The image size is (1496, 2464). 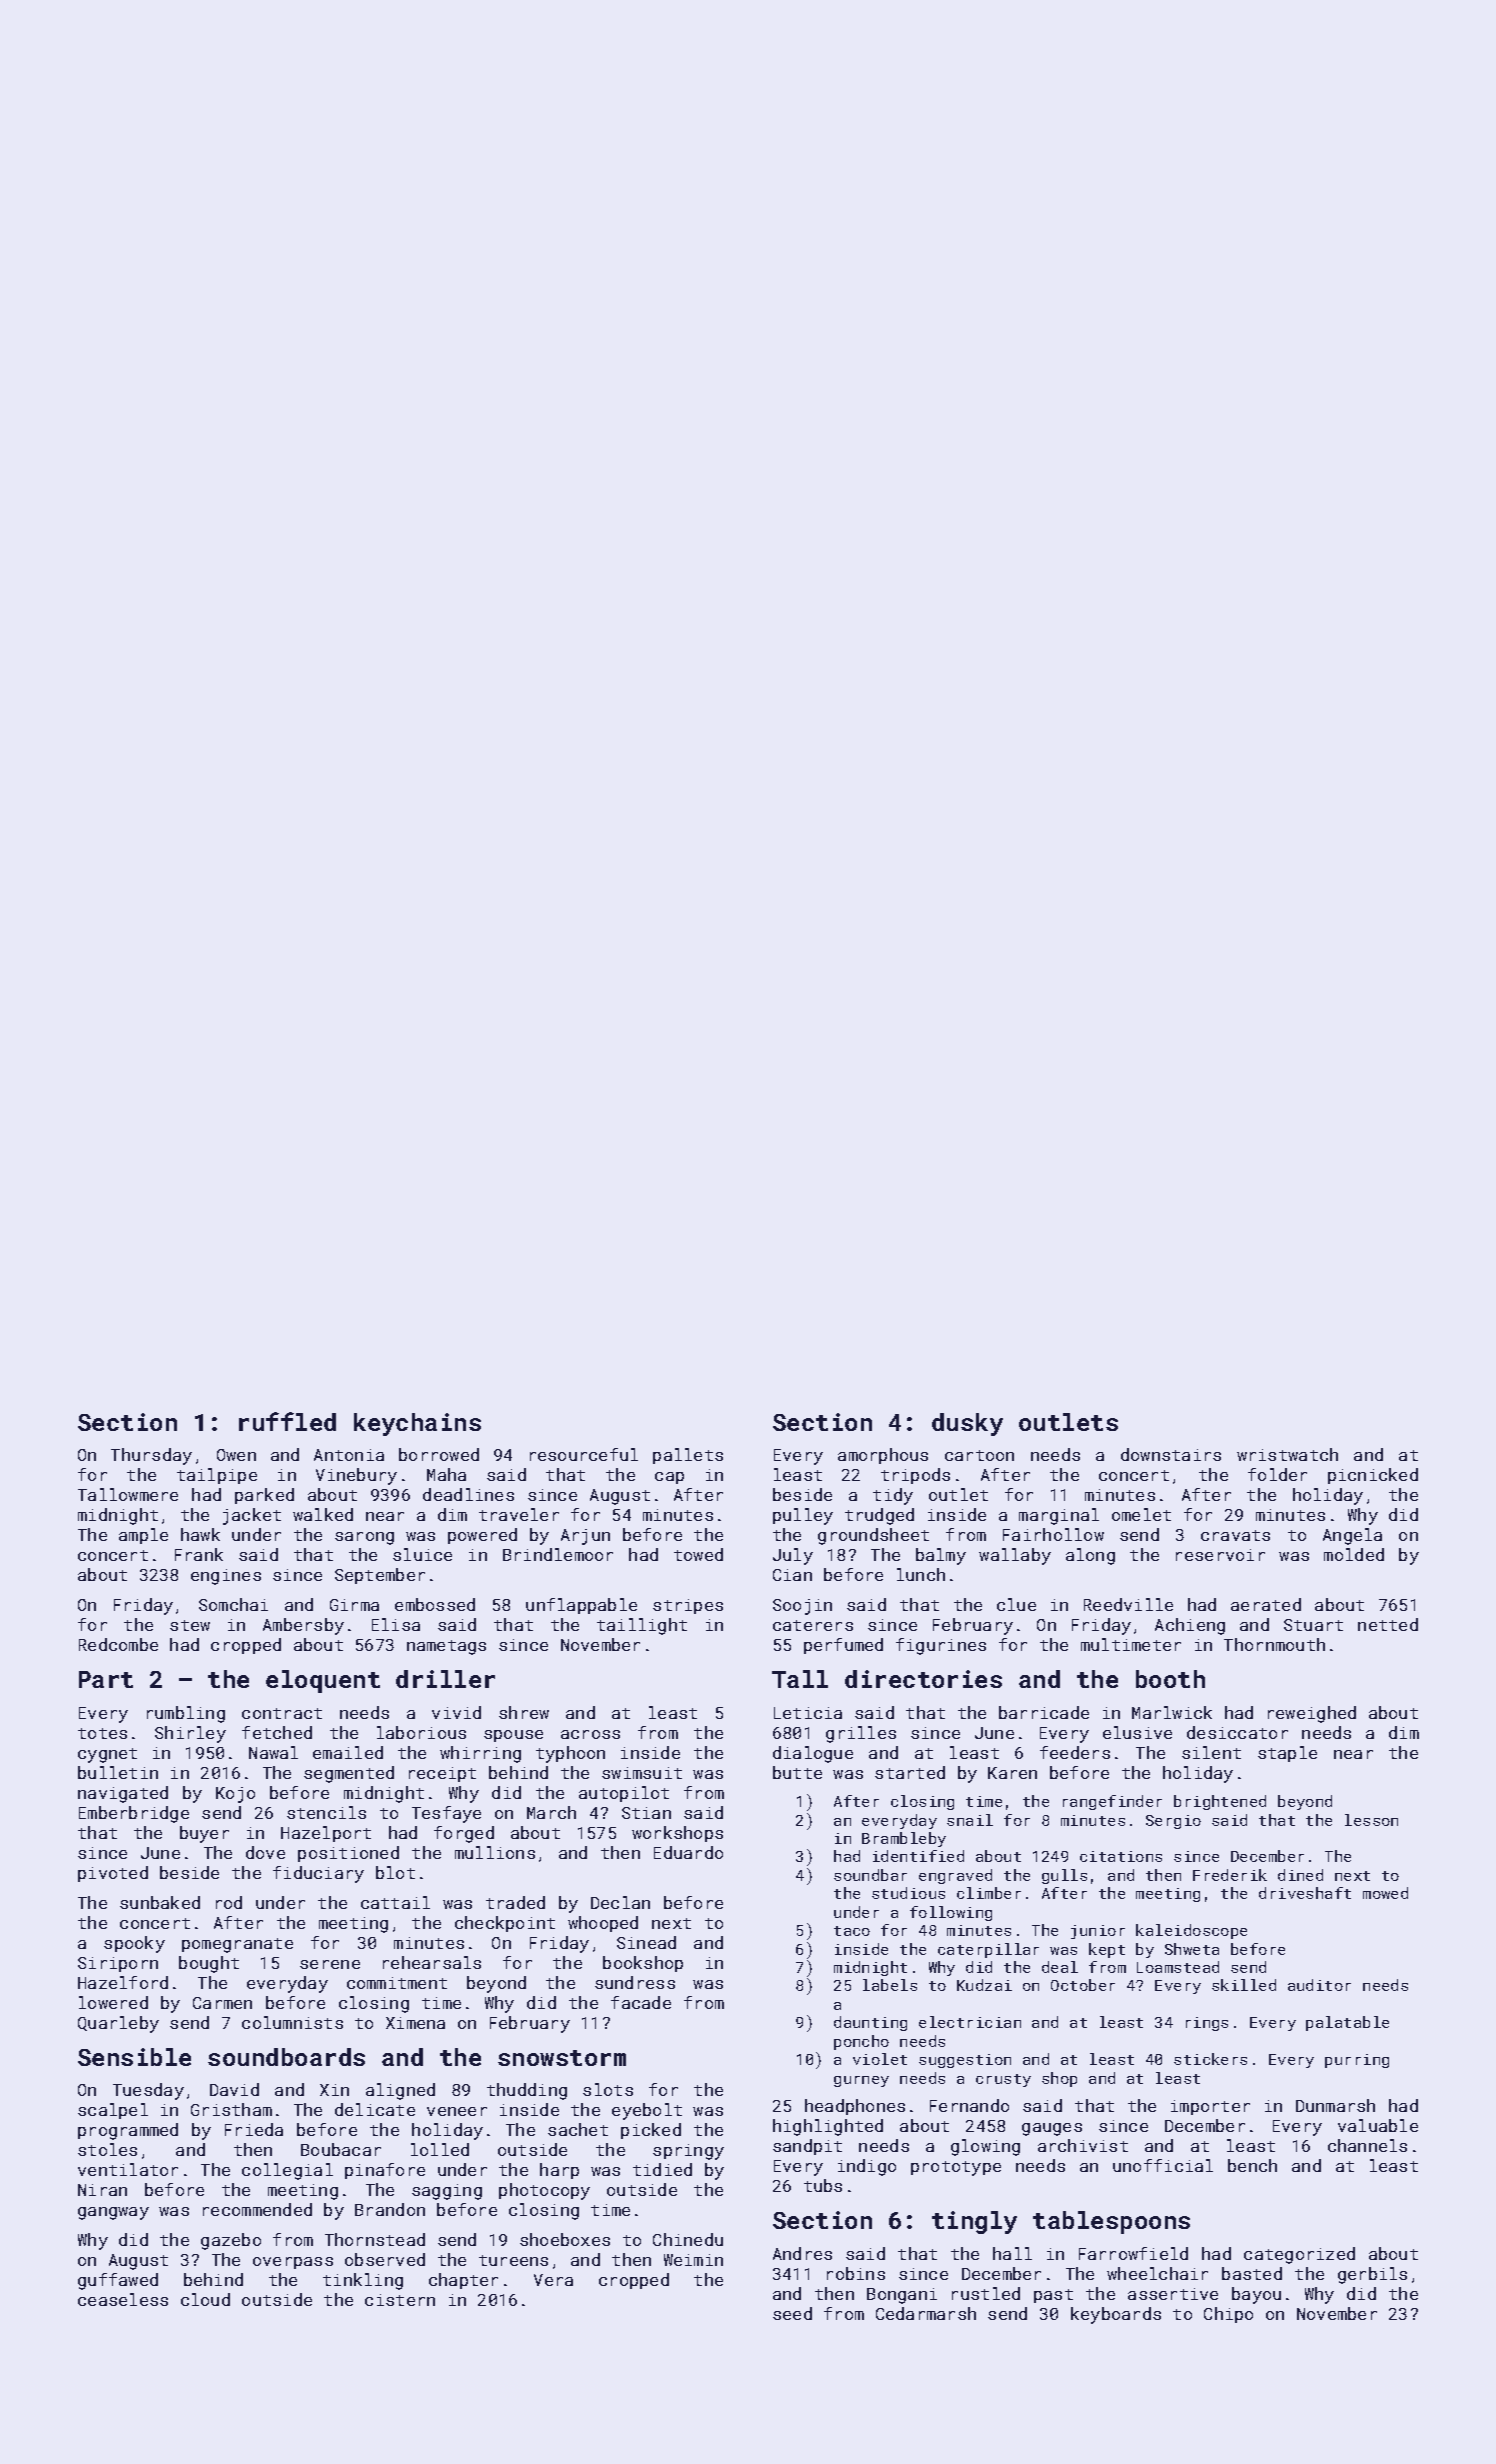 I want to click on downstairs, so click(x=1171, y=1454).
